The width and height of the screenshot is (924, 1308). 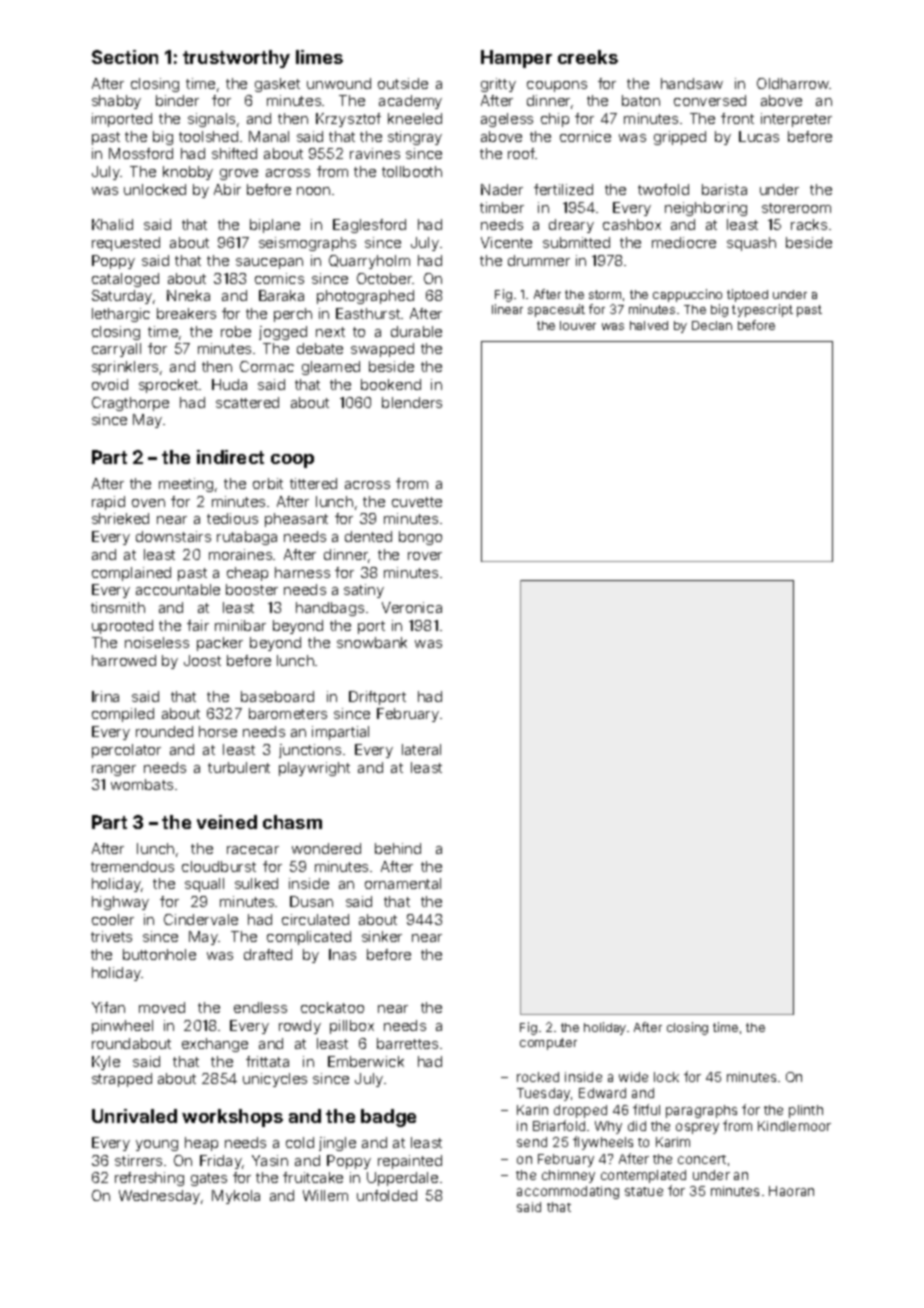 I want to click on strapped, so click(x=122, y=1080).
